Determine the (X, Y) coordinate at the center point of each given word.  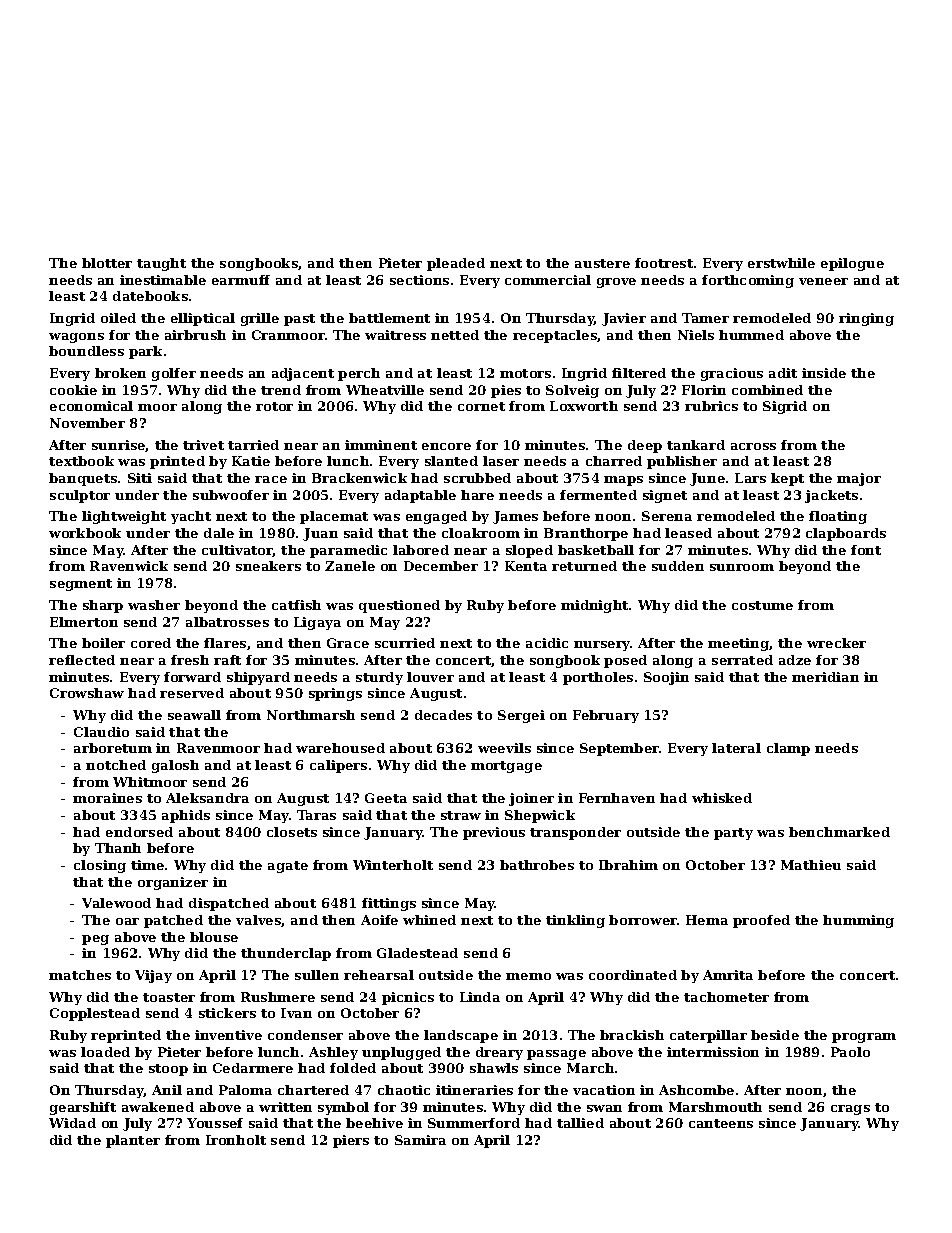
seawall (194, 715)
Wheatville (385, 390)
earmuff (241, 280)
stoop (168, 1070)
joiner (531, 799)
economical (91, 406)
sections (419, 280)
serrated (742, 660)
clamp (788, 749)
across (753, 446)
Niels (696, 335)
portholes (598, 678)
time (147, 865)
